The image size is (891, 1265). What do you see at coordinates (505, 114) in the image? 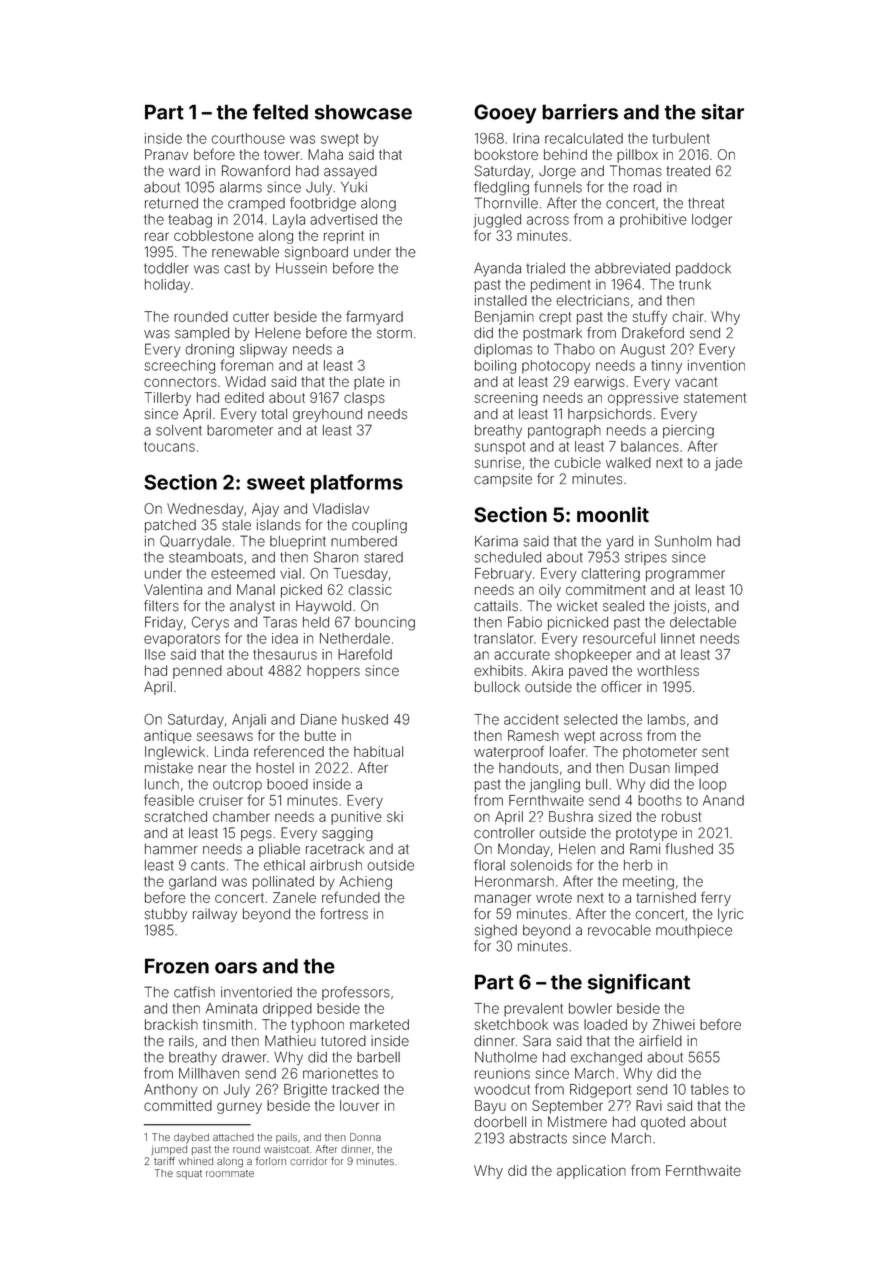
I see `Gooey` at bounding box center [505, 114].
